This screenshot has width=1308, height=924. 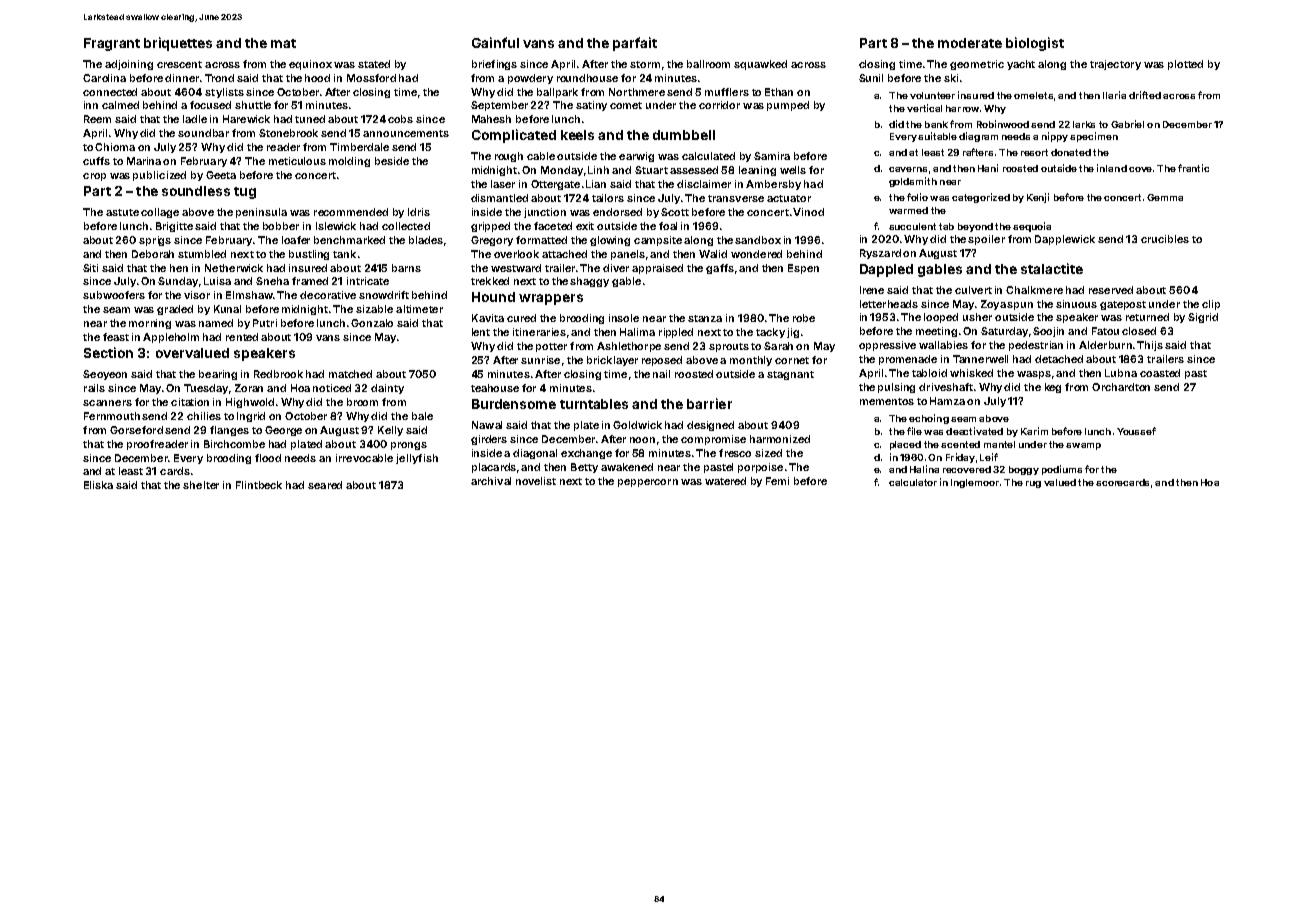 What do you see at coordinates (1033, 484) in the screenshot?
I see `rug` at bounding box center [1033, 484].
